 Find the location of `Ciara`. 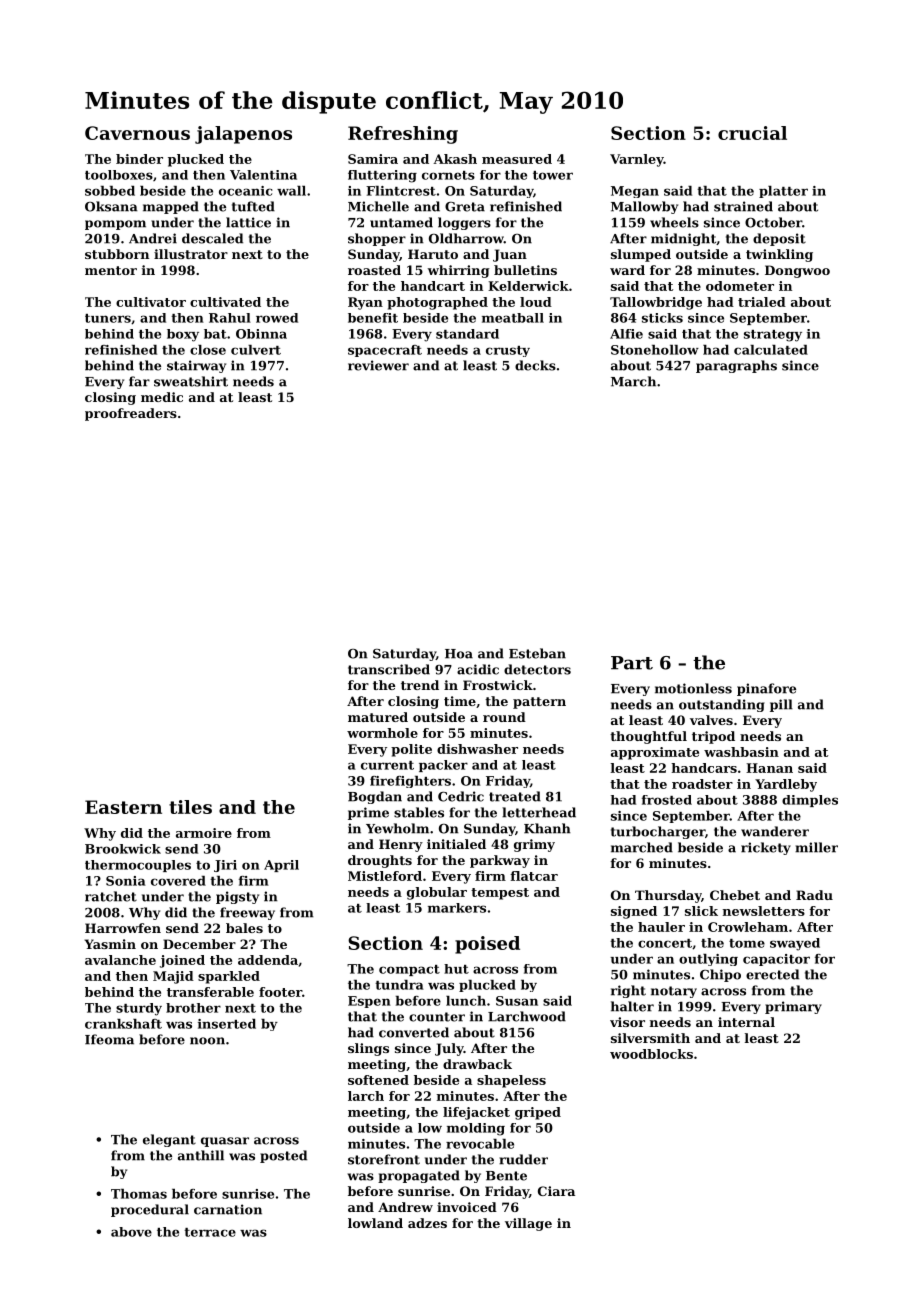

Ciara is located at coordinates (556, 1191).
